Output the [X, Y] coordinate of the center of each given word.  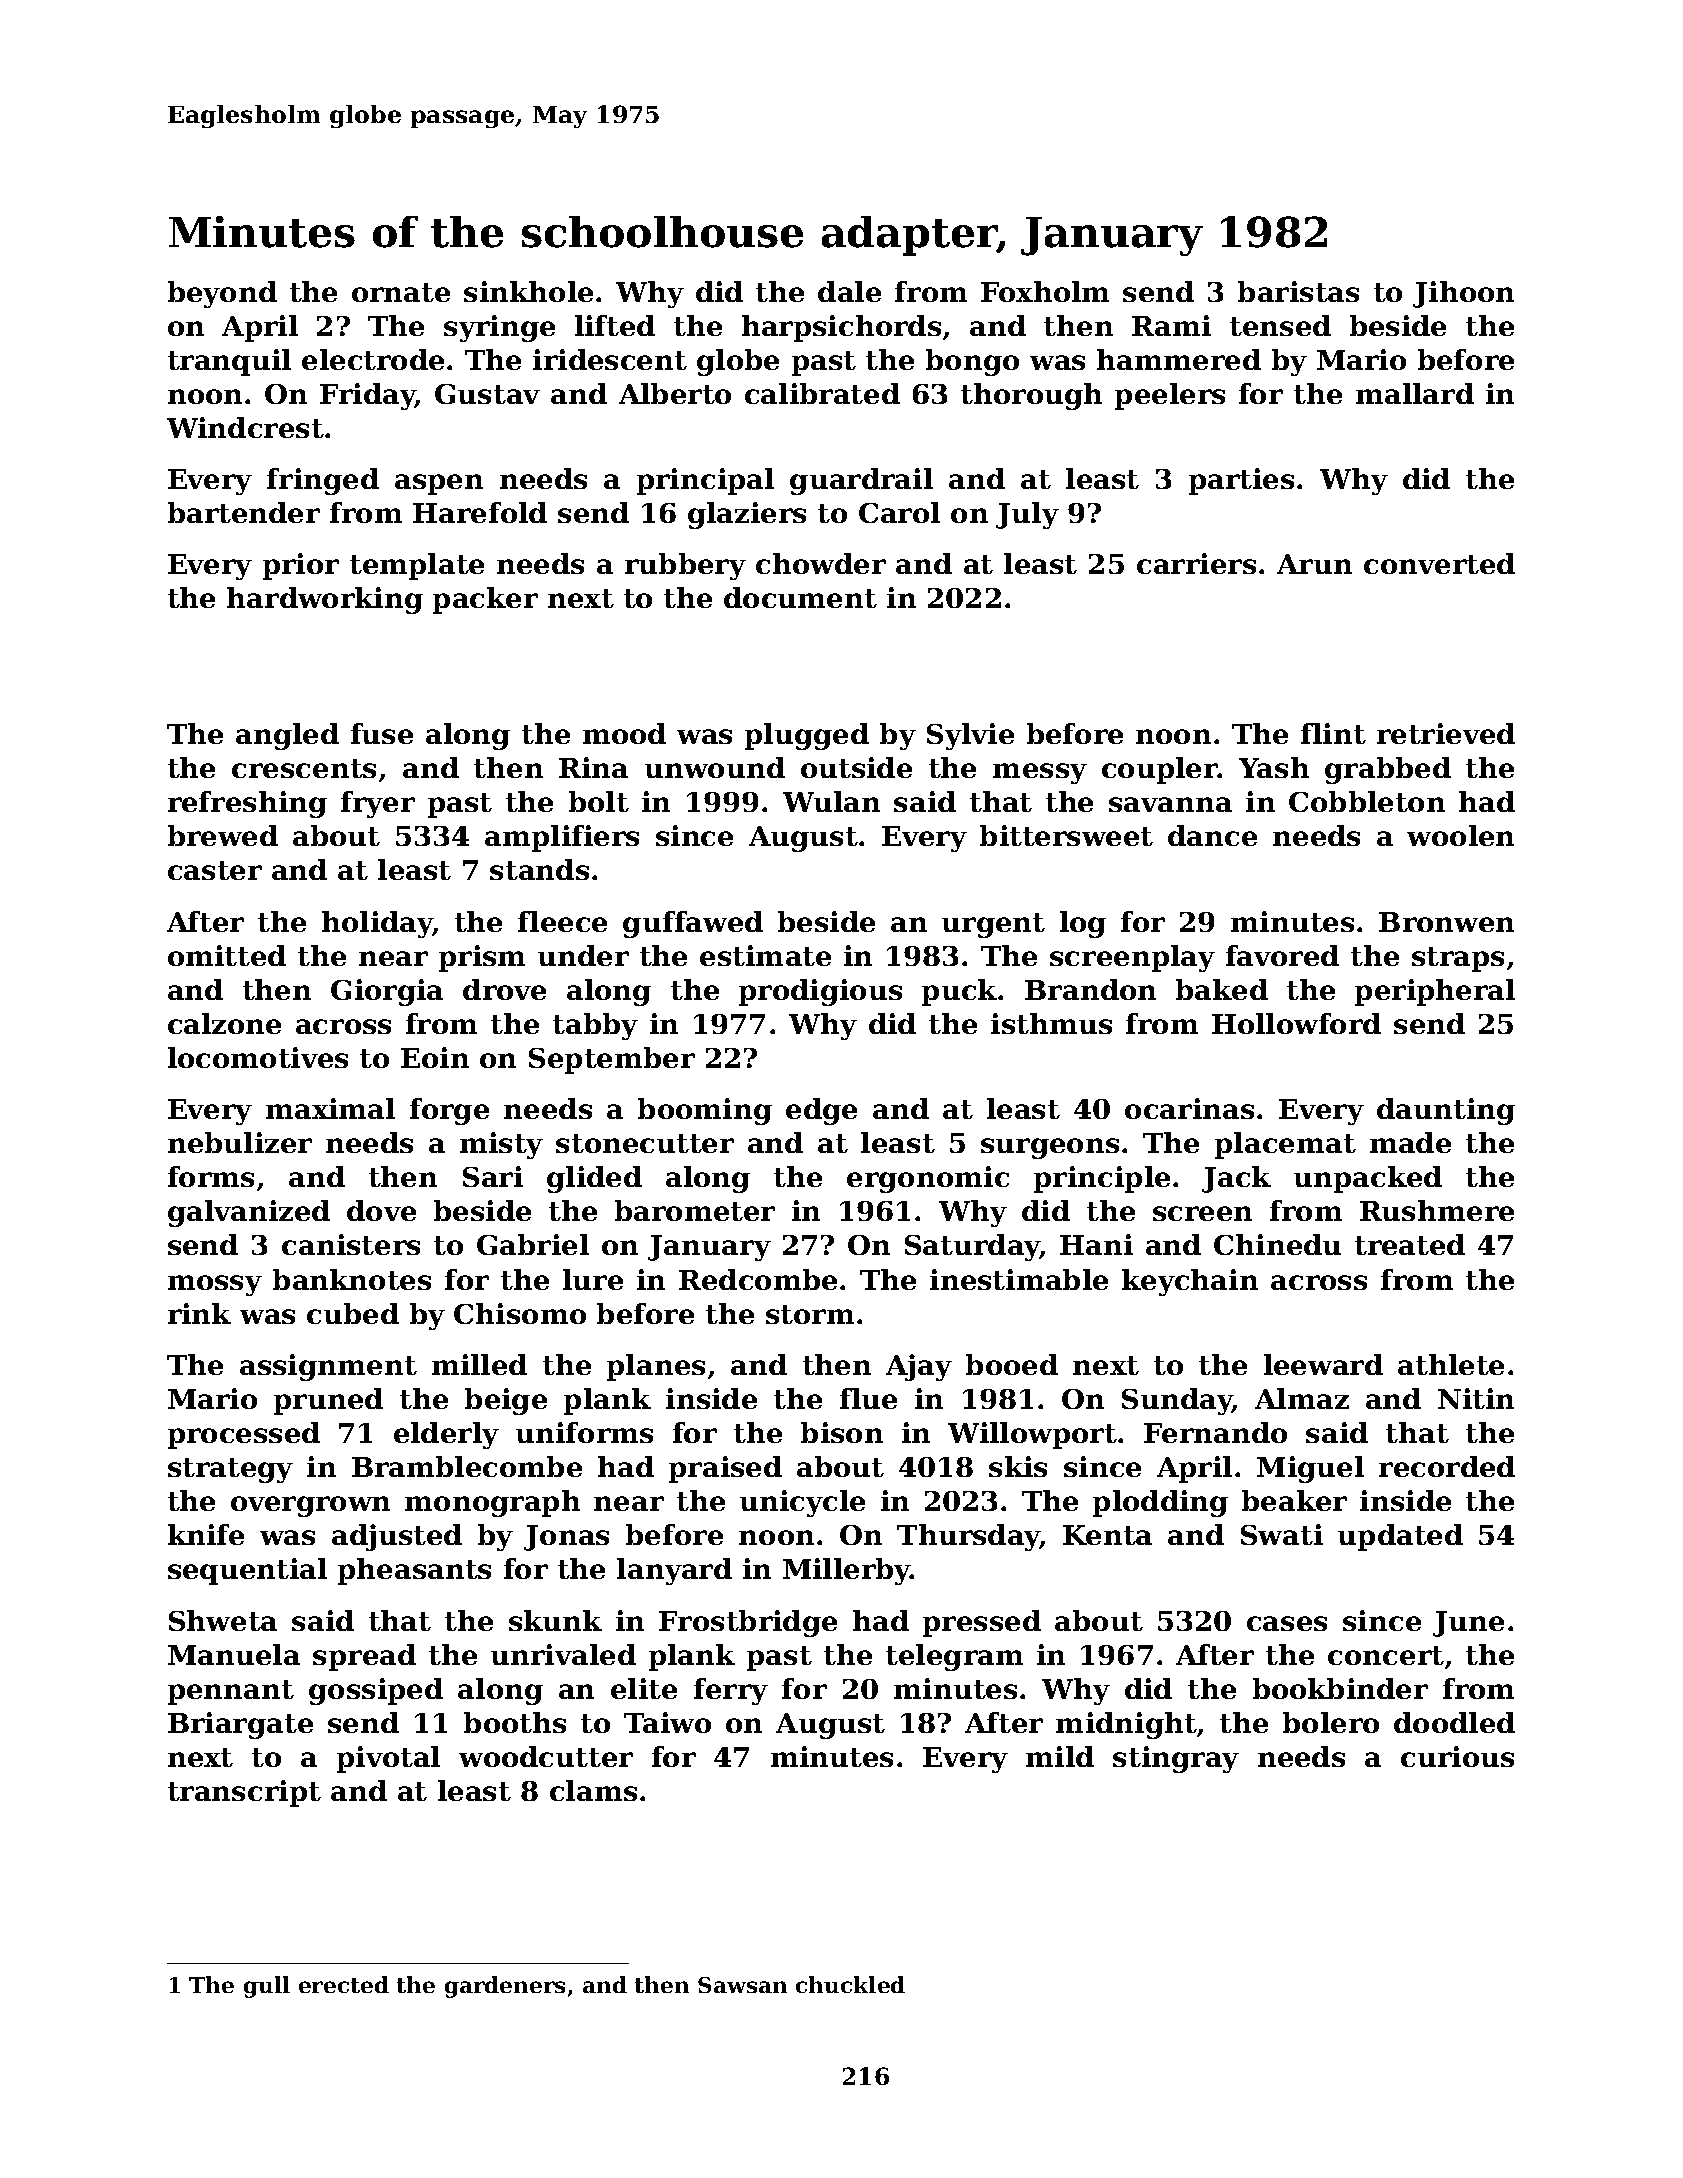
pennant [231, 1692]
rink [199, 1313]
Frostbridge [748, 1623]
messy [1040, 773]
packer [485, 600]
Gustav [487, 394]
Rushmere [1437, 1210]
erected [344, 1984]
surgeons [1050, 1148]
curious [1457, 1756]
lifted [615, 325]
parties [1241, 481]
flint [1333, 733]
